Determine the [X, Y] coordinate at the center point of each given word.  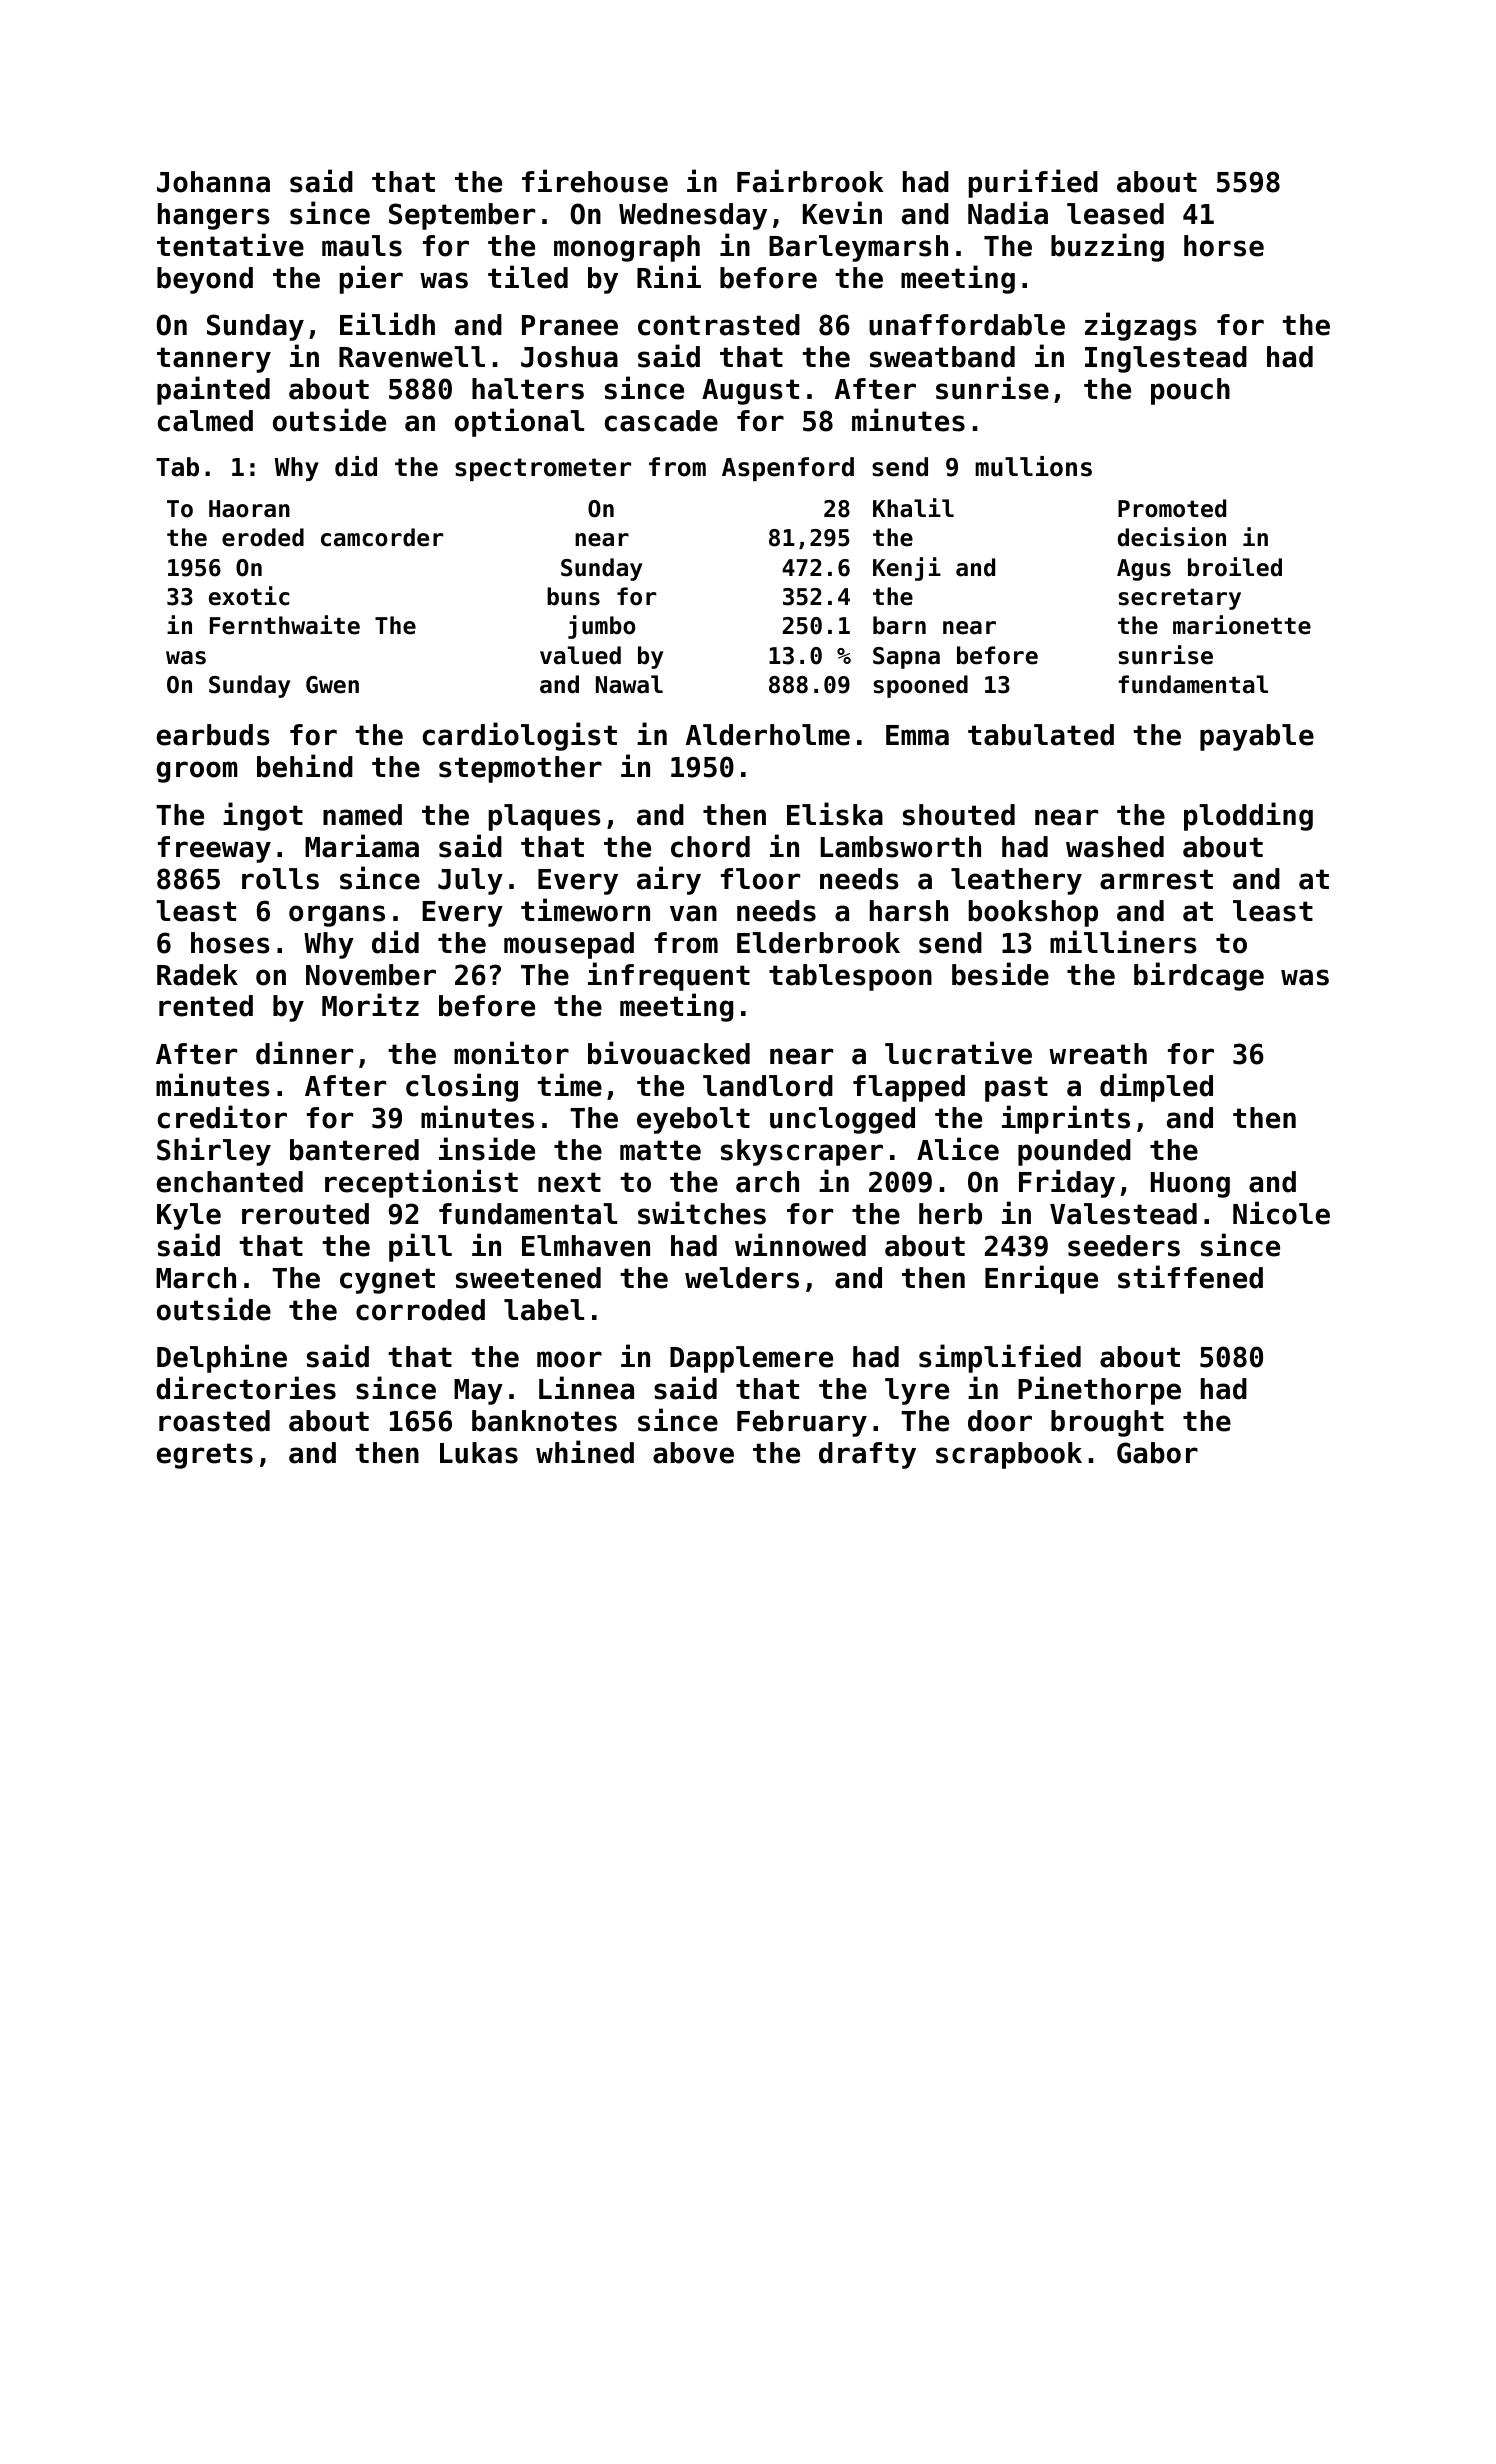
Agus [1144, 570]
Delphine [222, 1358]
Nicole [1281, 1213]
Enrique [1041, 1279]
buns [573, 596]
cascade [661, 421]
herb [950, 1214]
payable [1257, 737]
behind [305, 766]
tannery [214, 360]
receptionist [421, 1183]
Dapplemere [751, 1359]
